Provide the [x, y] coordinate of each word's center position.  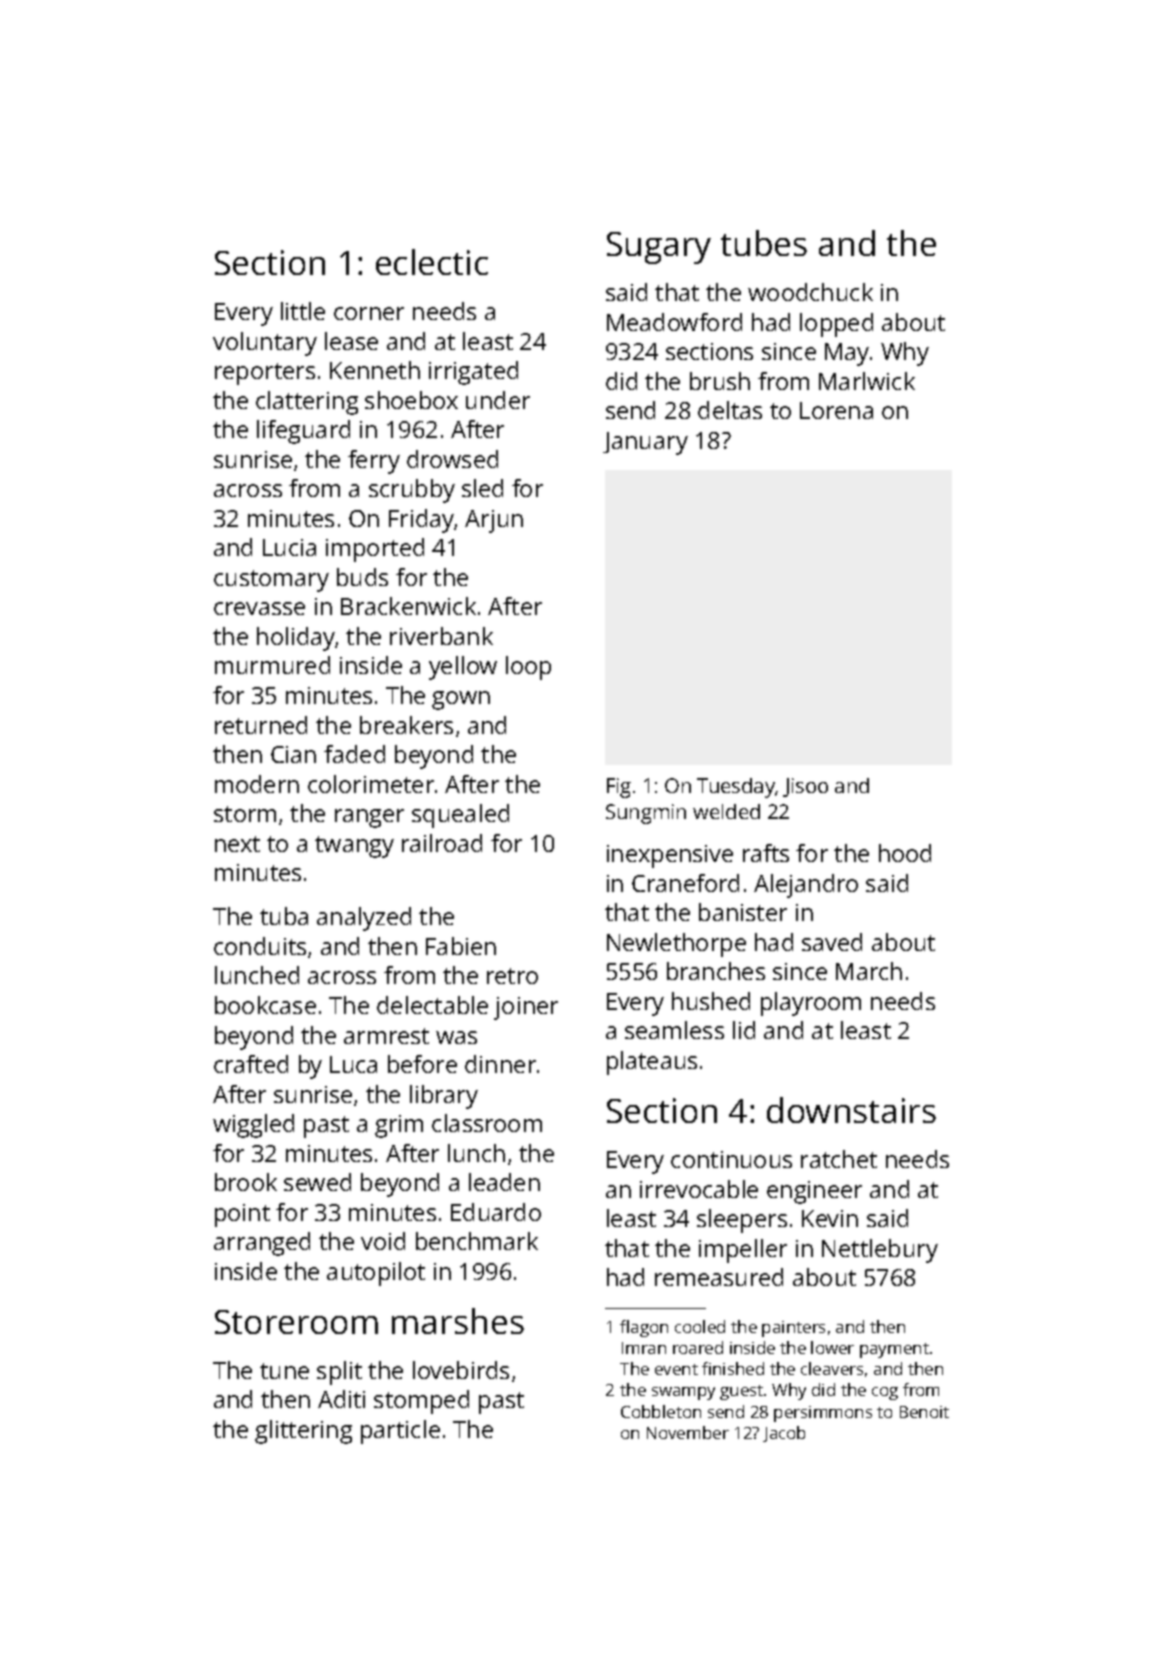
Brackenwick [408, 606]
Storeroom [296, 1322]
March [869, 971]
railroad [442, 843]
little [303, 311]
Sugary [659, 248]
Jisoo [805, 787]
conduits [260, 946]
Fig [619, 788]
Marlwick [867, 381]
